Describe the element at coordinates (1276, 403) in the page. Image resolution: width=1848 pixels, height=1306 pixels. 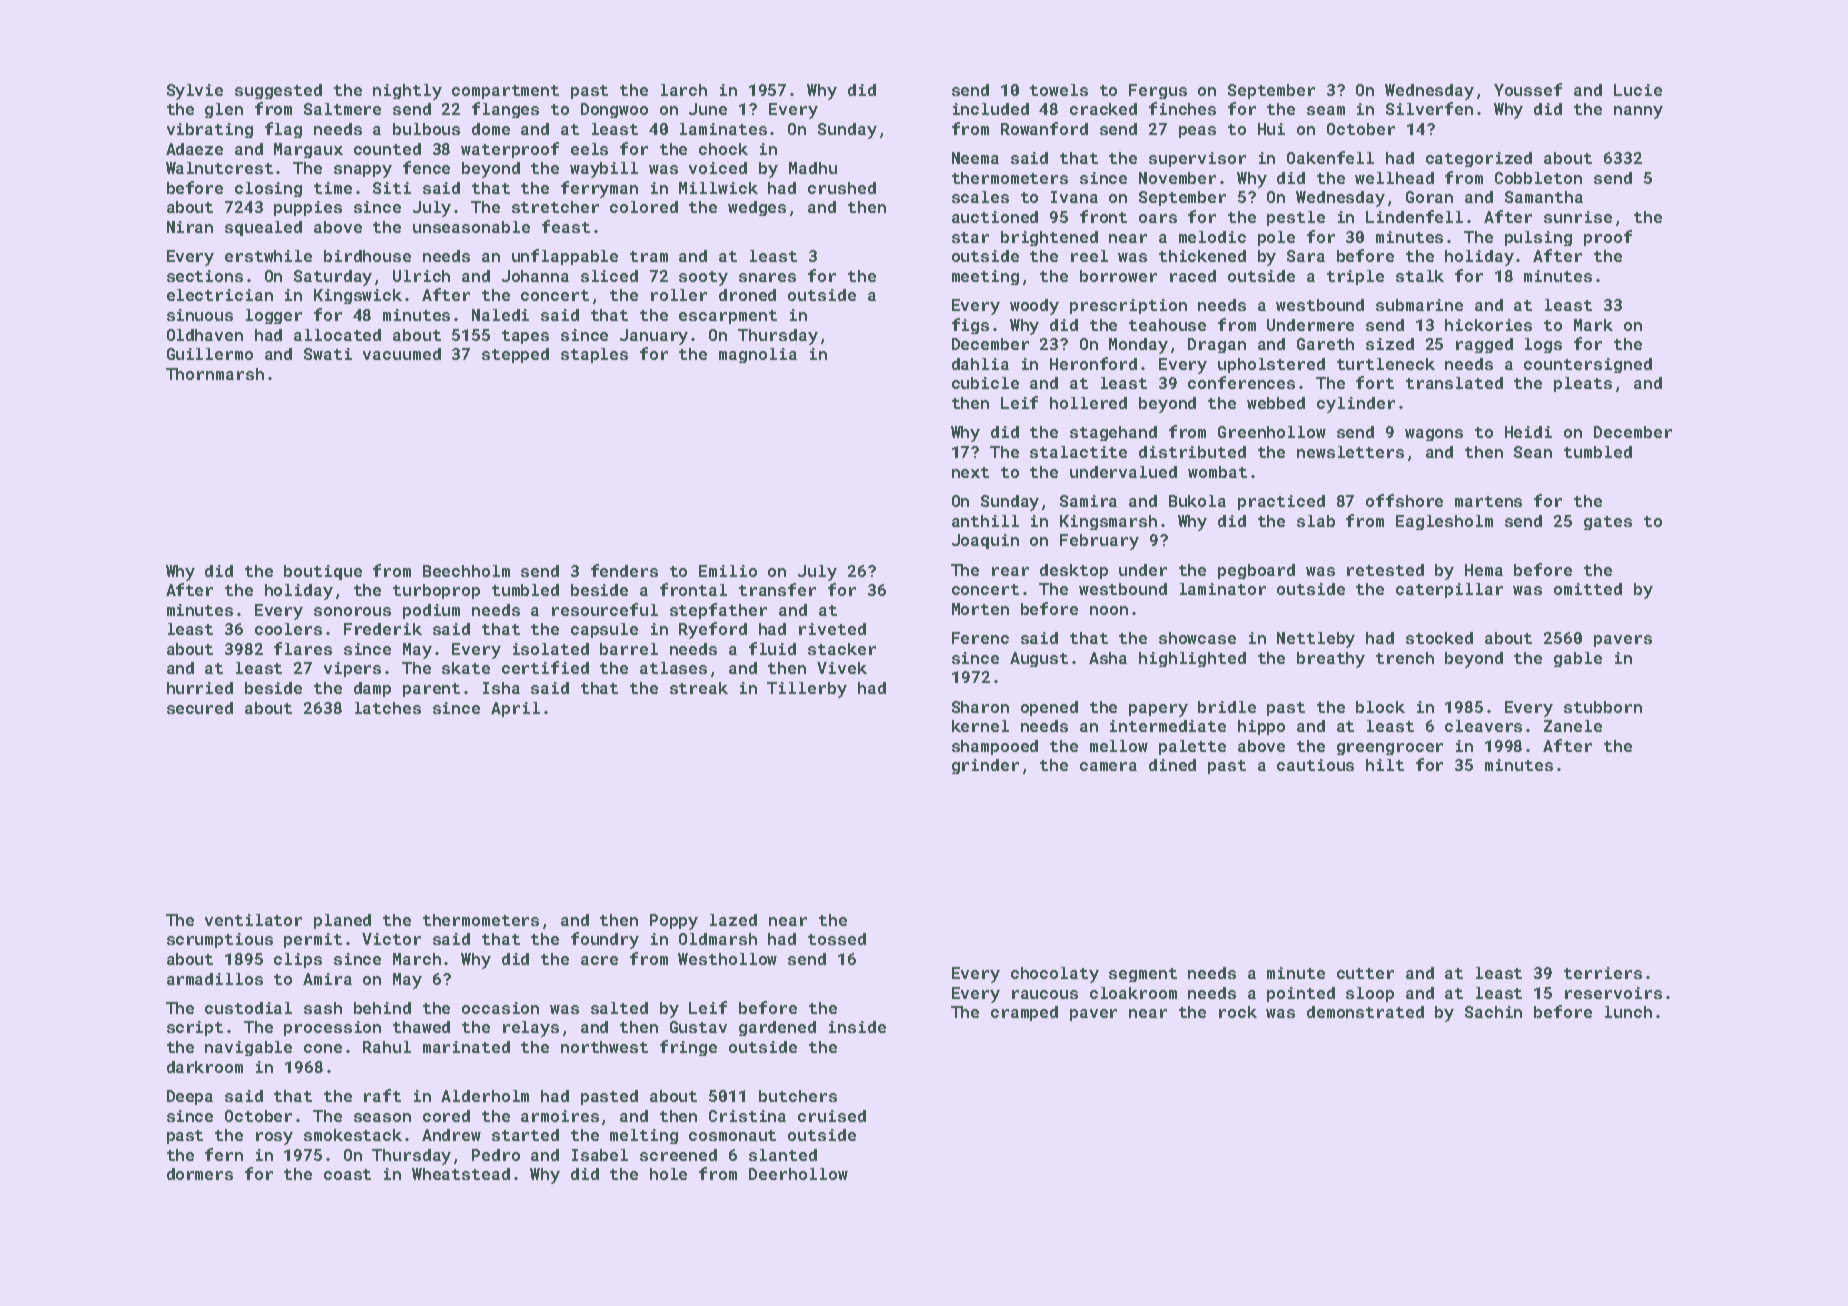
I see `webbed` at that location.
